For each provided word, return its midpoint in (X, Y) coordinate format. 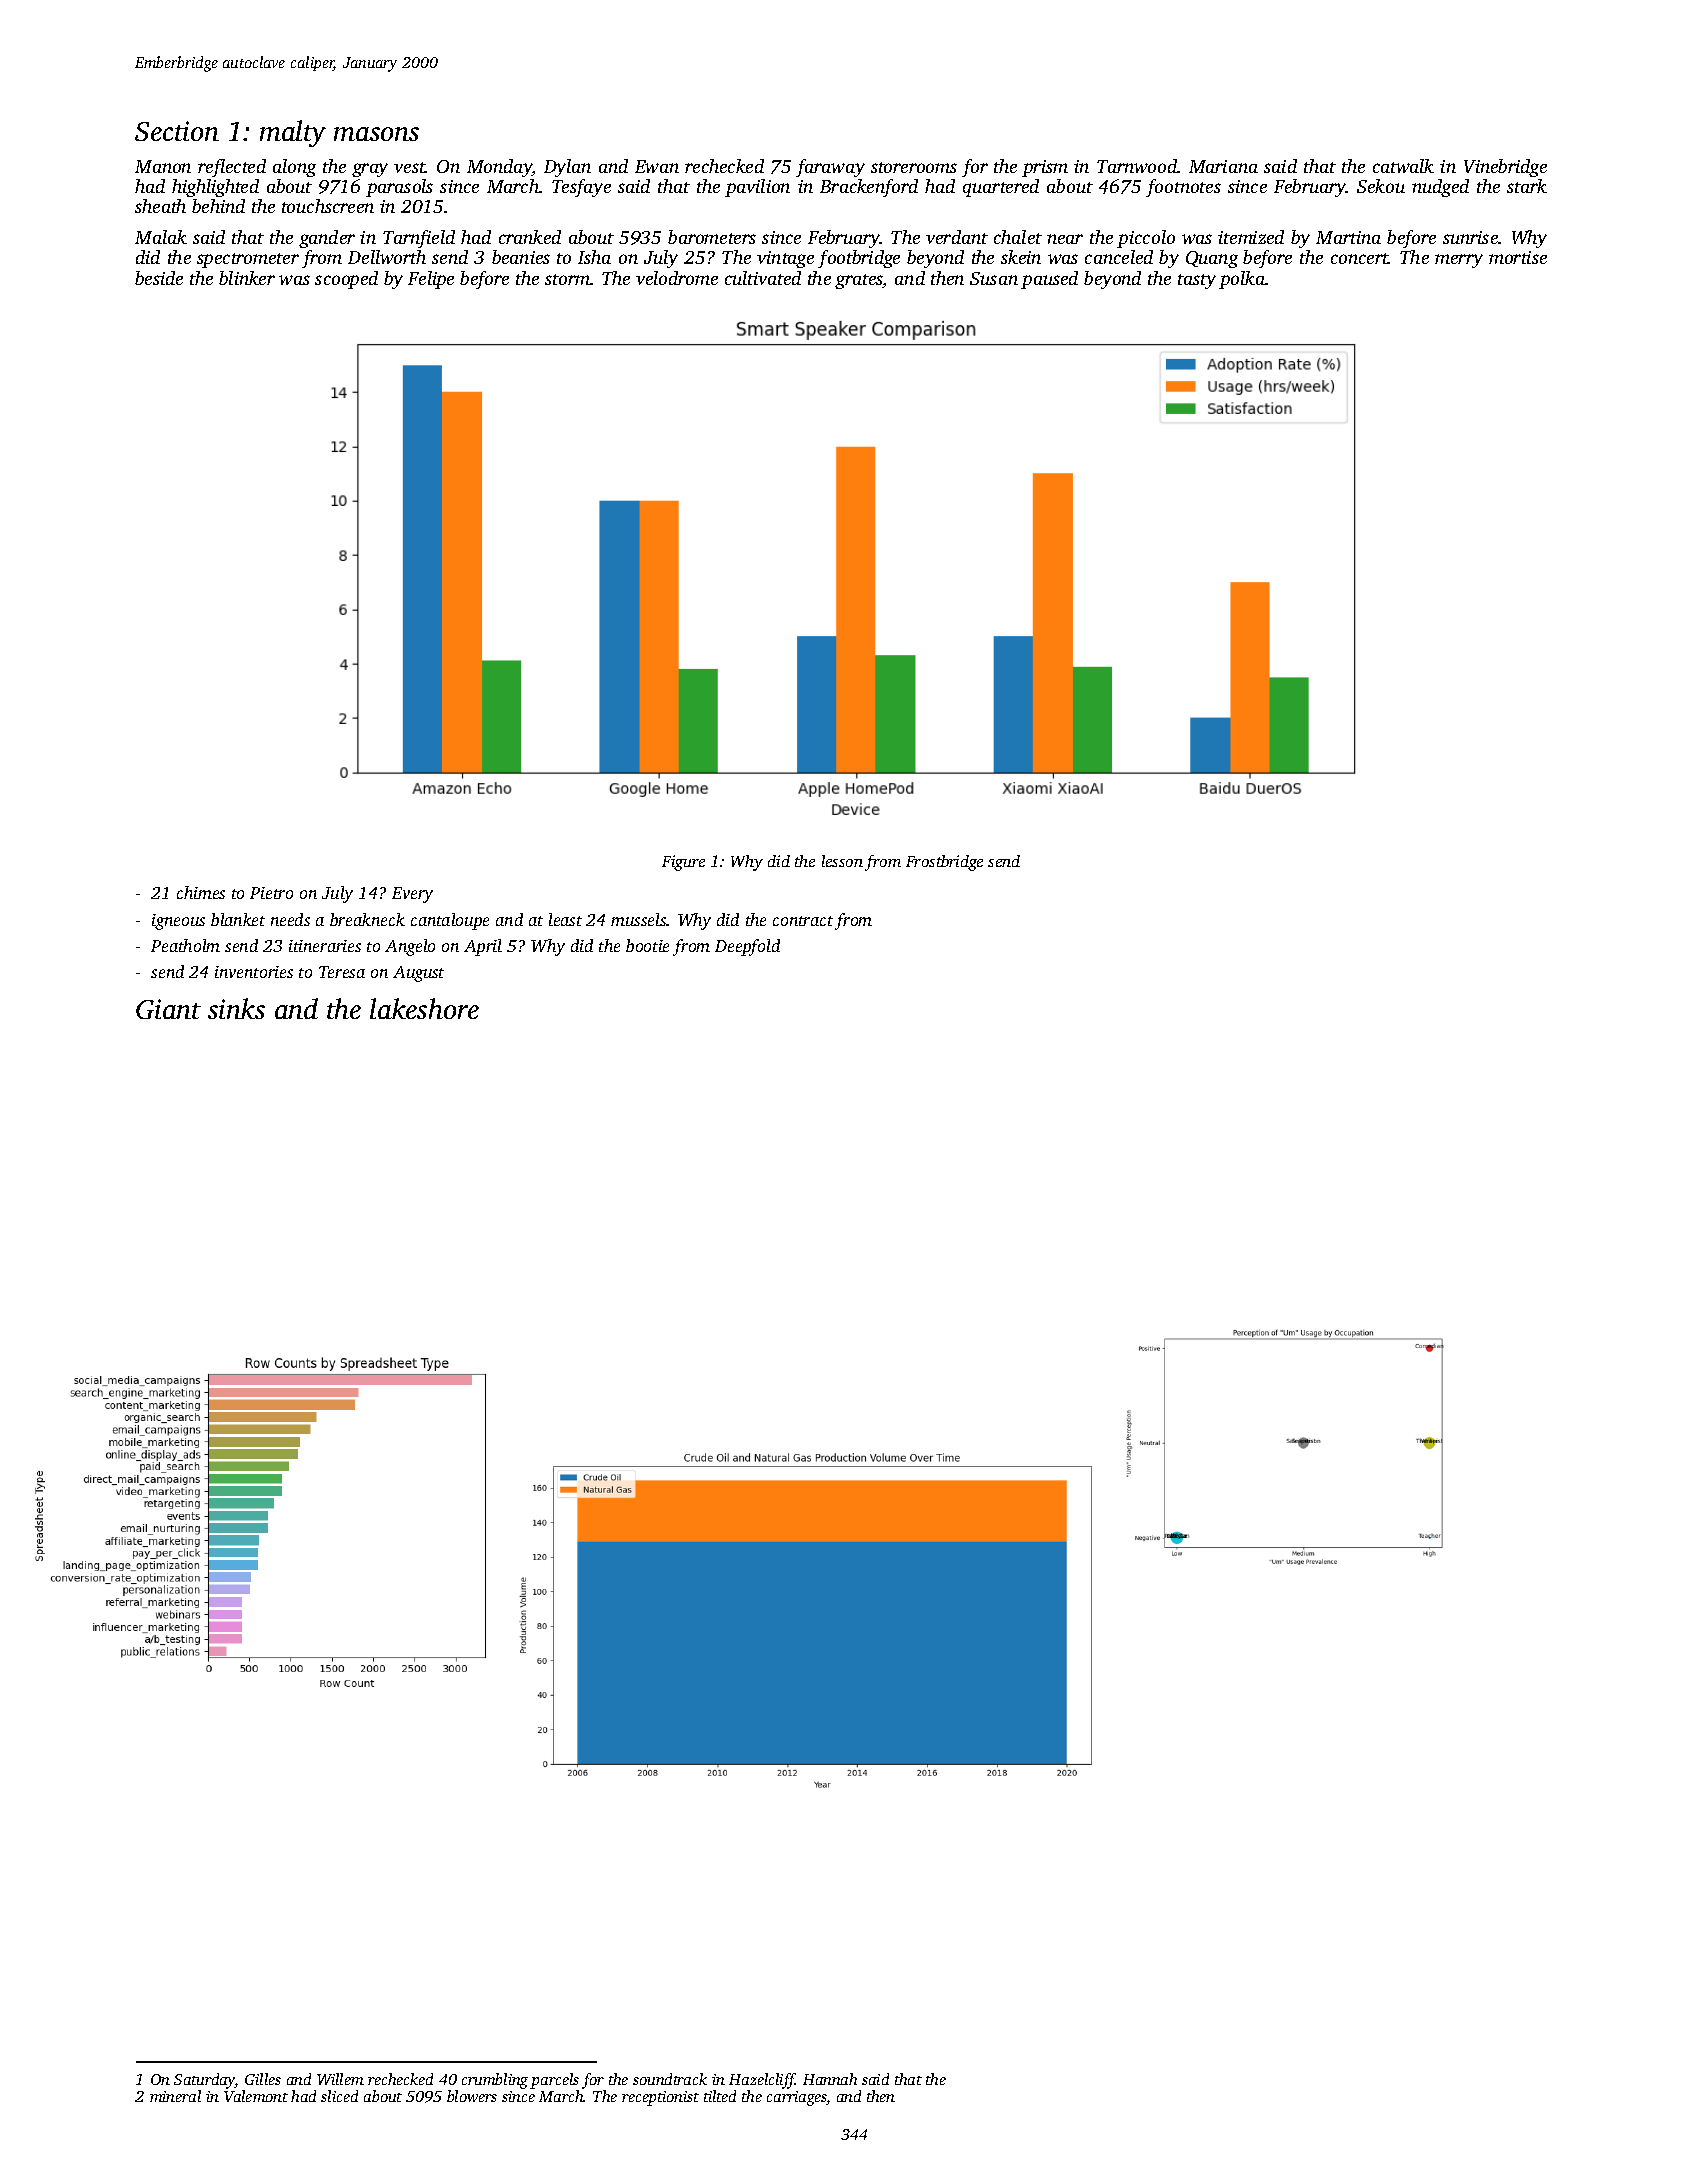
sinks (236, 1008)
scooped (346, 280)
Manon (163, 166)
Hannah (830, 2079)
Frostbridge (944, 863)
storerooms (914, 167)
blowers (472, 2096)
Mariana (1223, 166)
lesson (842, 861)
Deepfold (747, 947)
